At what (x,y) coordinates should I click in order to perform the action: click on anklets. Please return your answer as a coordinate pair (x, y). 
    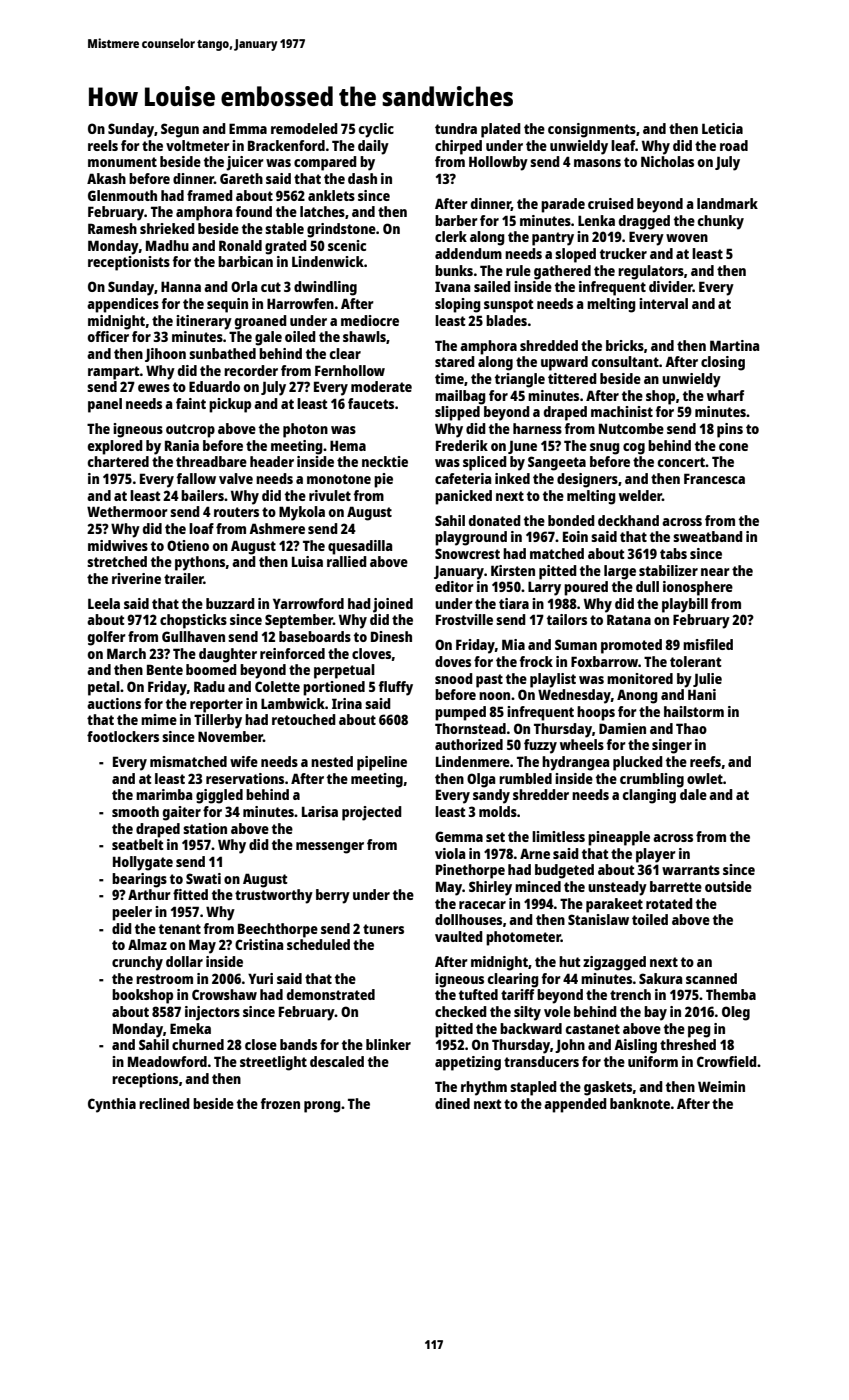
    Looking at the image, I should click on (331, 195).
